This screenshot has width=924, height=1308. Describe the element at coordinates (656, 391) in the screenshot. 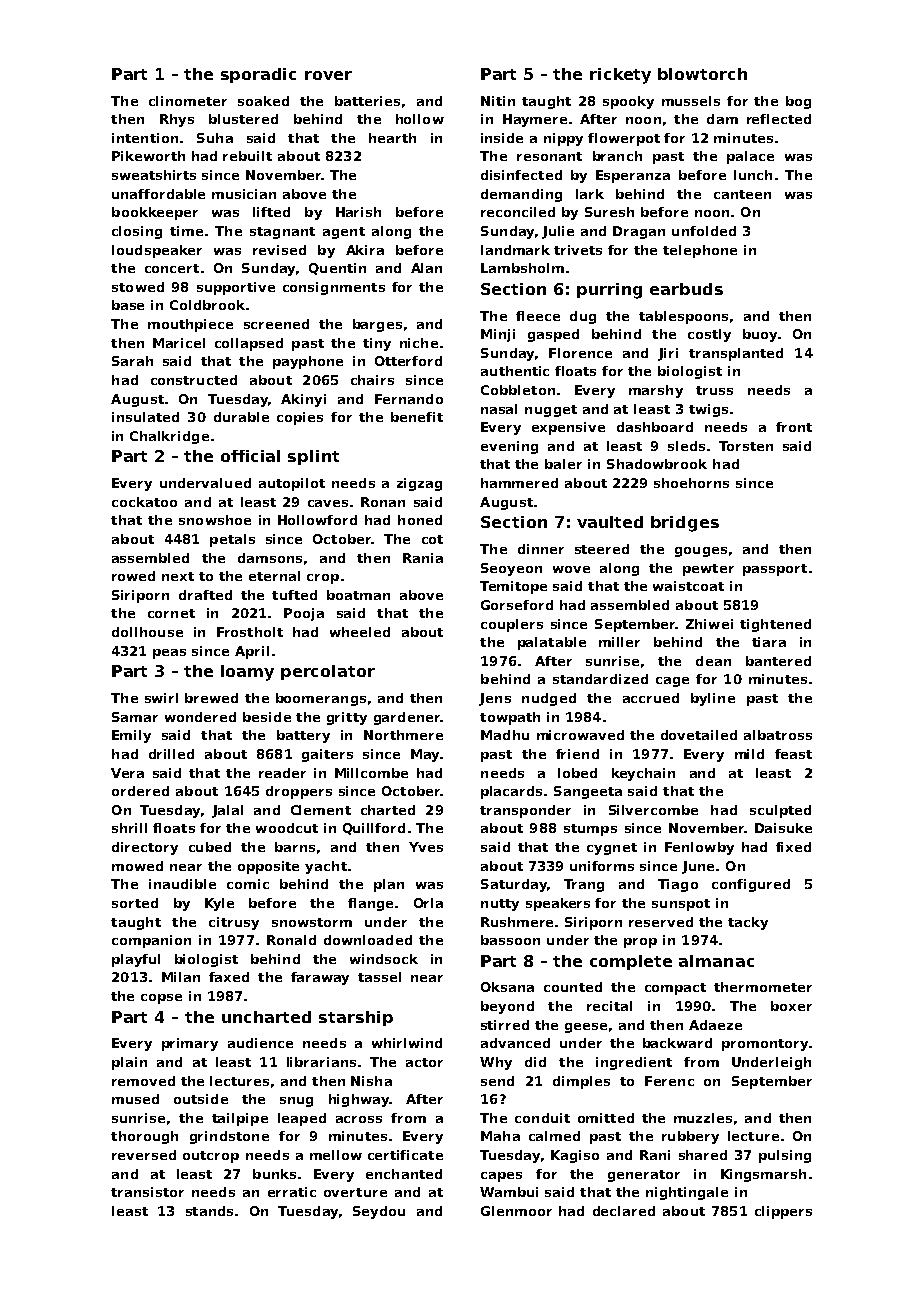

I see `marshy` at that location.
